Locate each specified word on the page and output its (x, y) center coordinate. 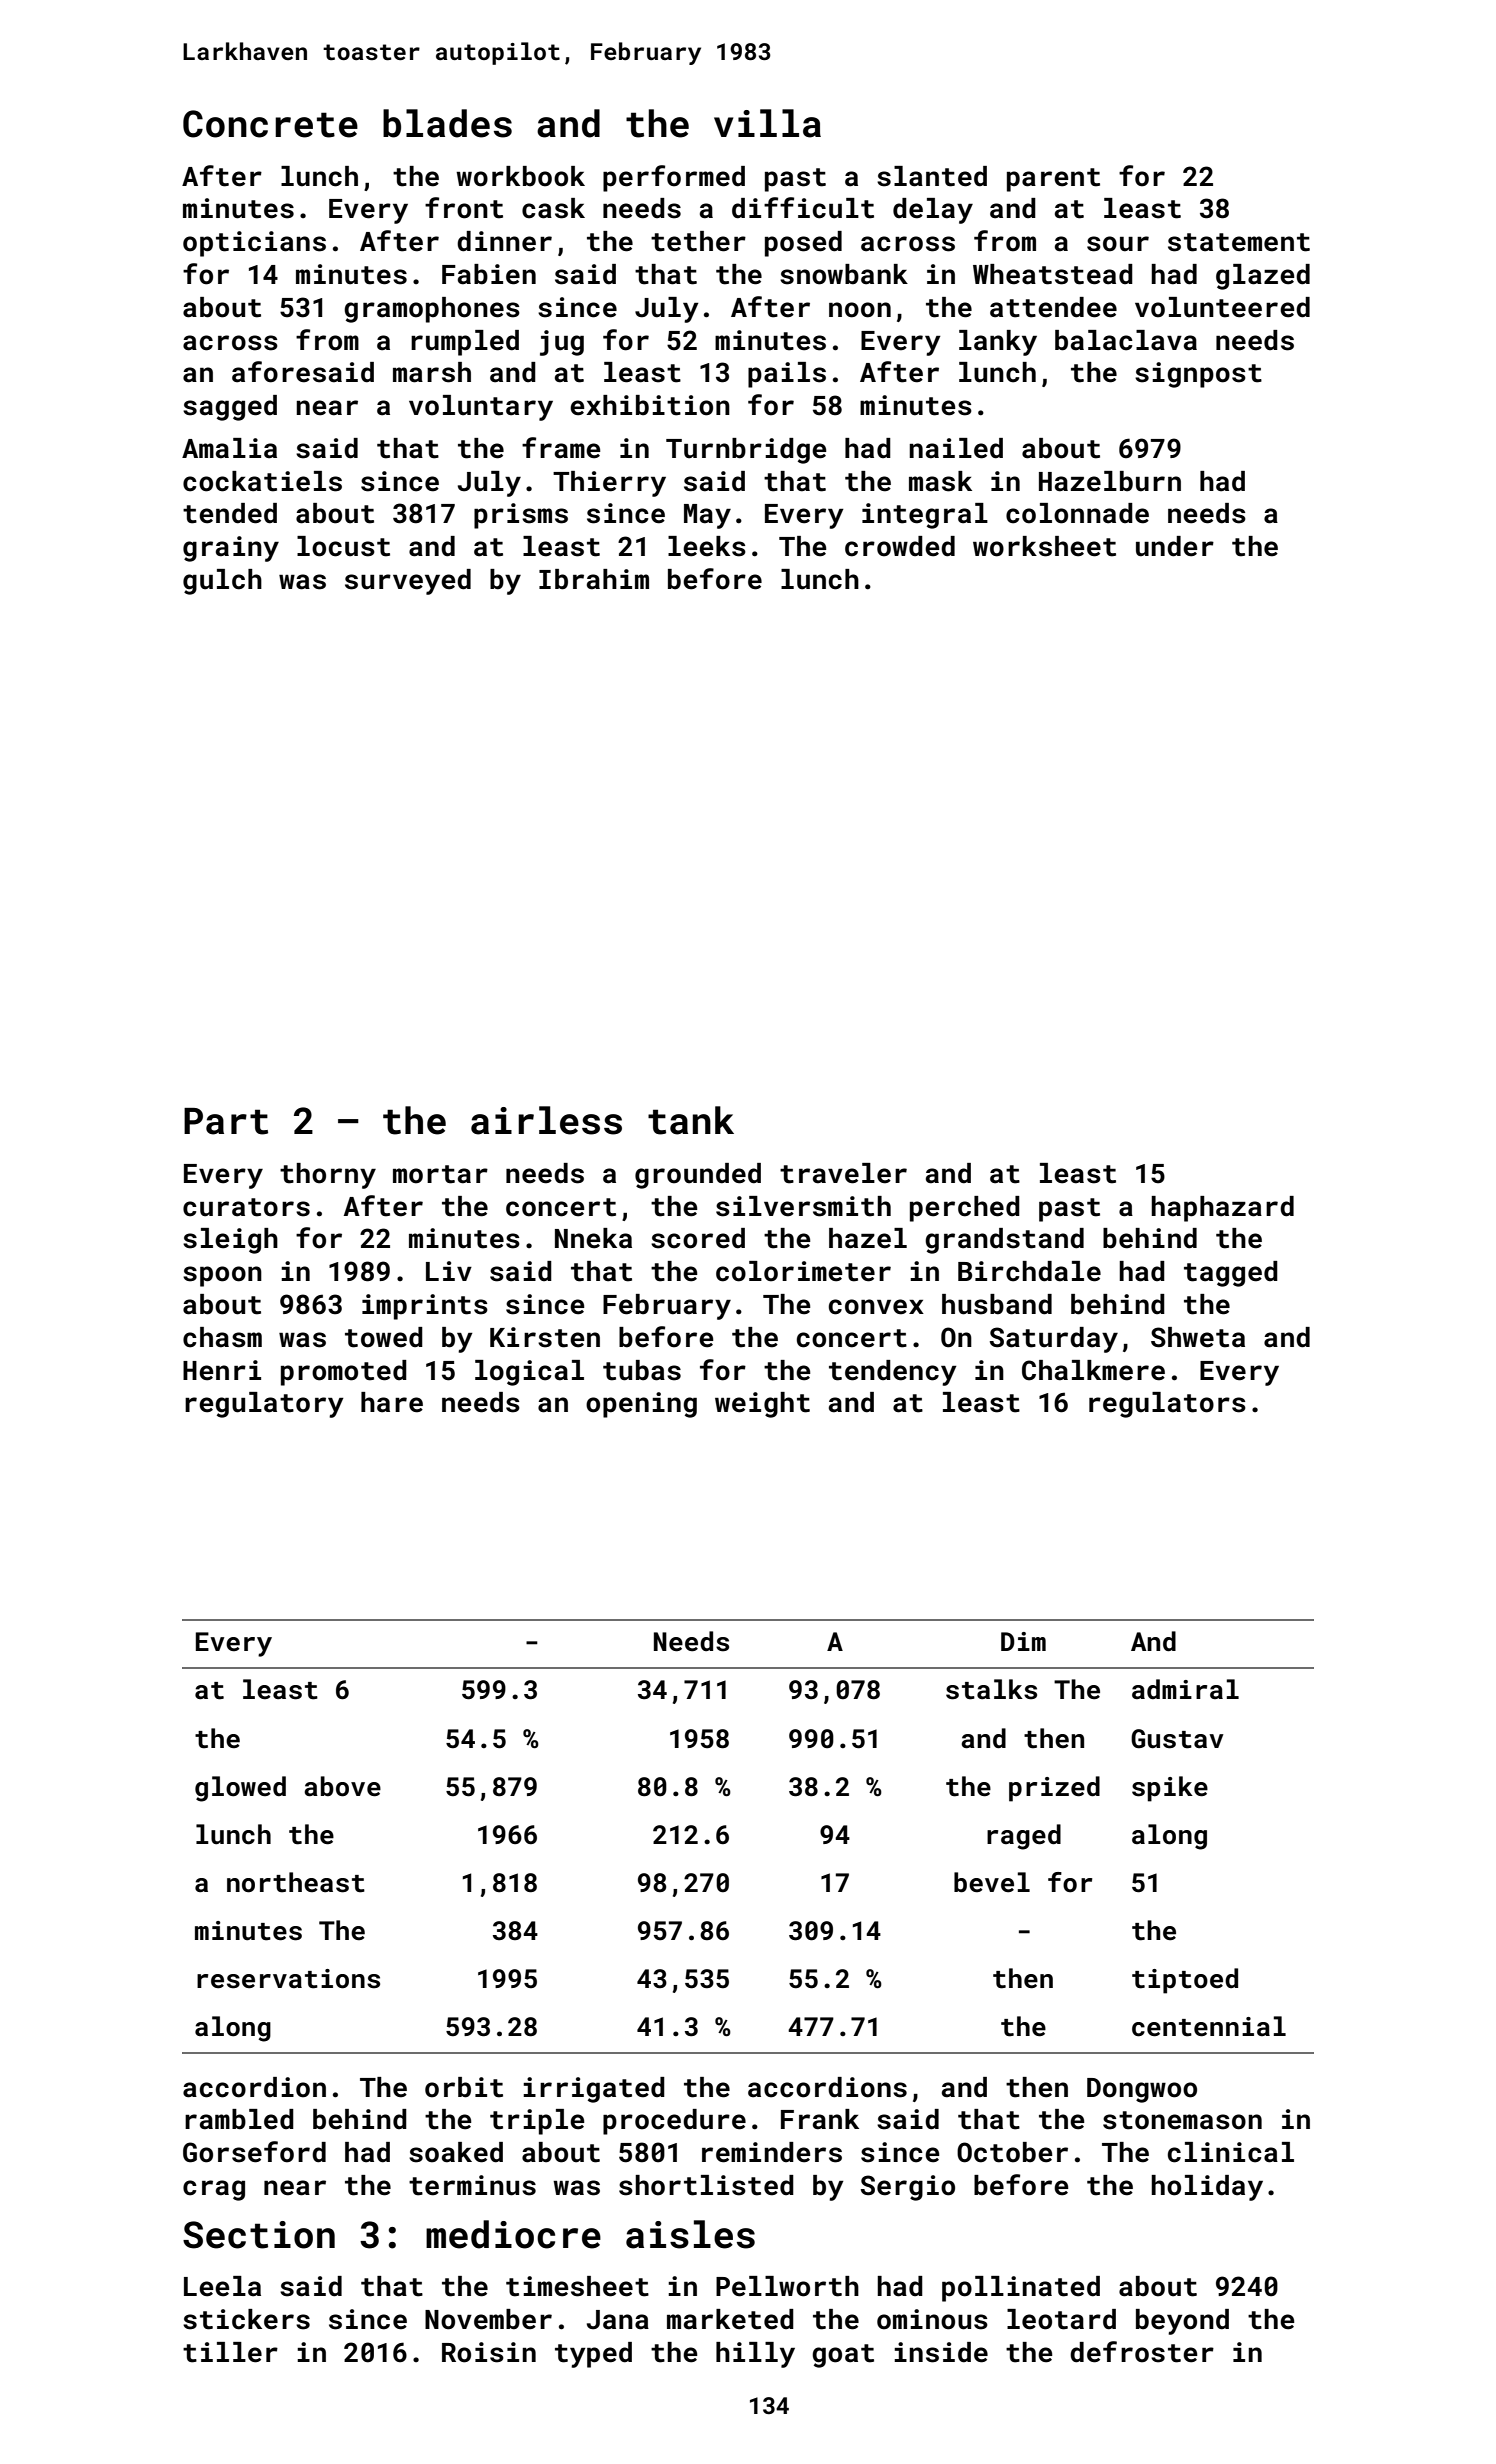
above (342, 1786)
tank (691, 1120)
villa (767, 123)
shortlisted (706, 2185)
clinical (1231, 2152)
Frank (820, 2119)
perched (965, 1209)
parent (1053, 180)
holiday (1207, 2188)
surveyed (408, 582)
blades (447, 123)
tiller (230, 2352)
